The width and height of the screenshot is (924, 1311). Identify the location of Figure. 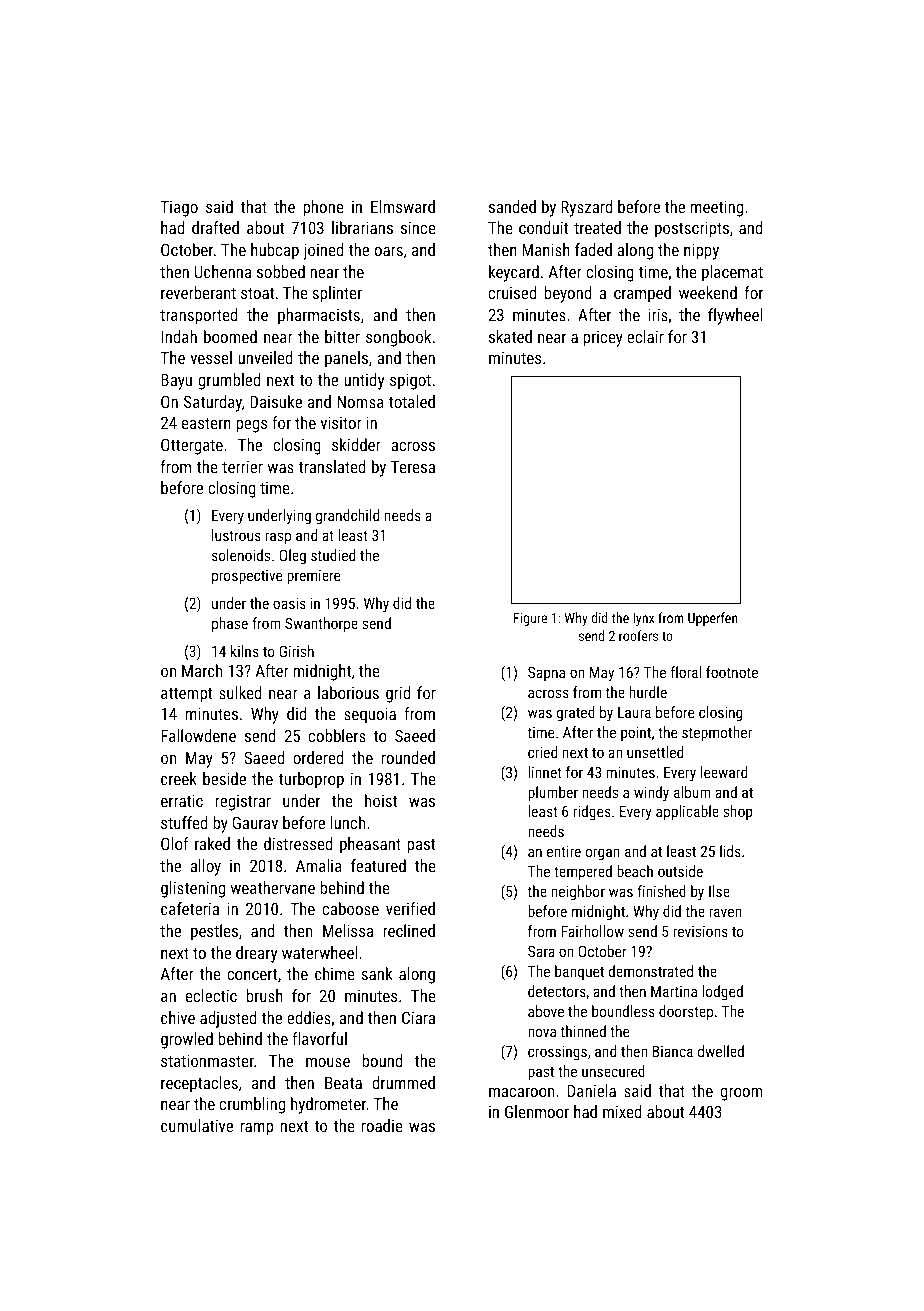
(530, 619).
